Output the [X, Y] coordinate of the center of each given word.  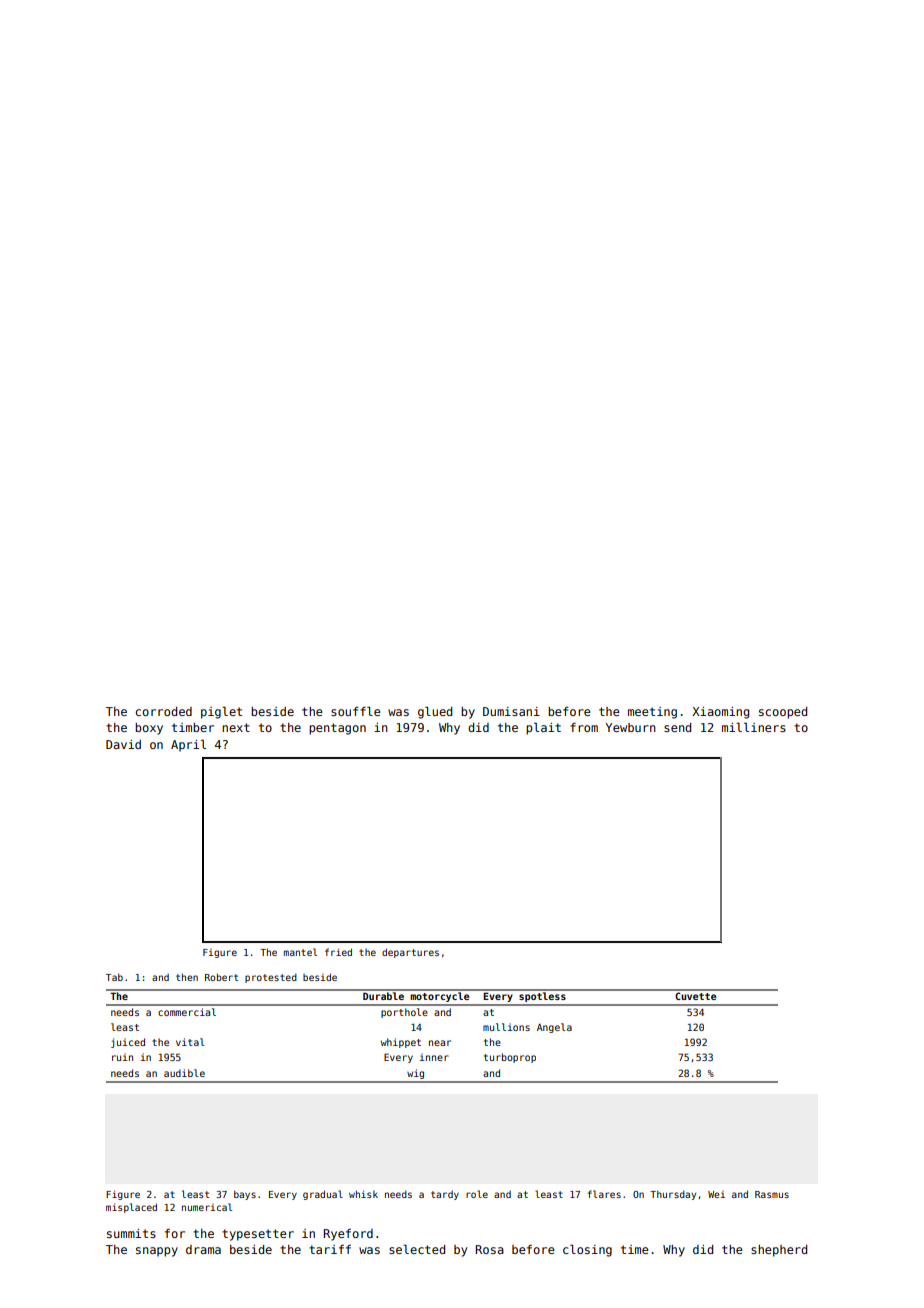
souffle [356, 711]
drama [203, 1249]
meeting [652, 713]
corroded [163, 711]
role [477, 1194]
